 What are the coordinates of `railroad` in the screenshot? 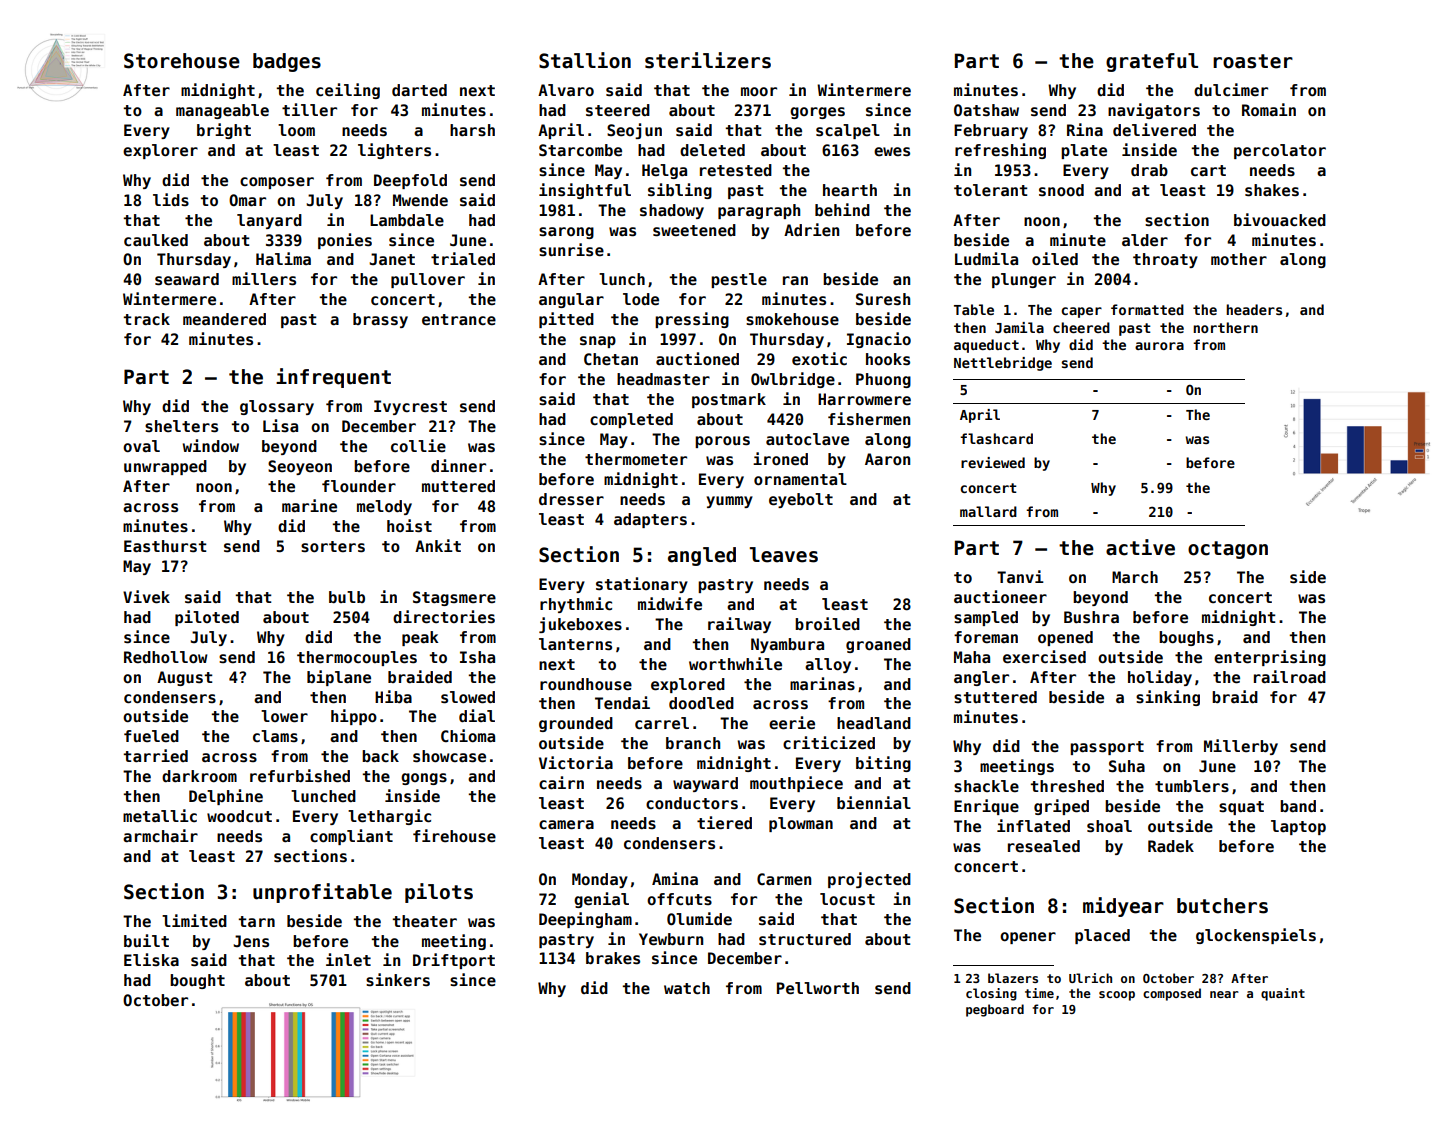 It's located at (1290, 676).
